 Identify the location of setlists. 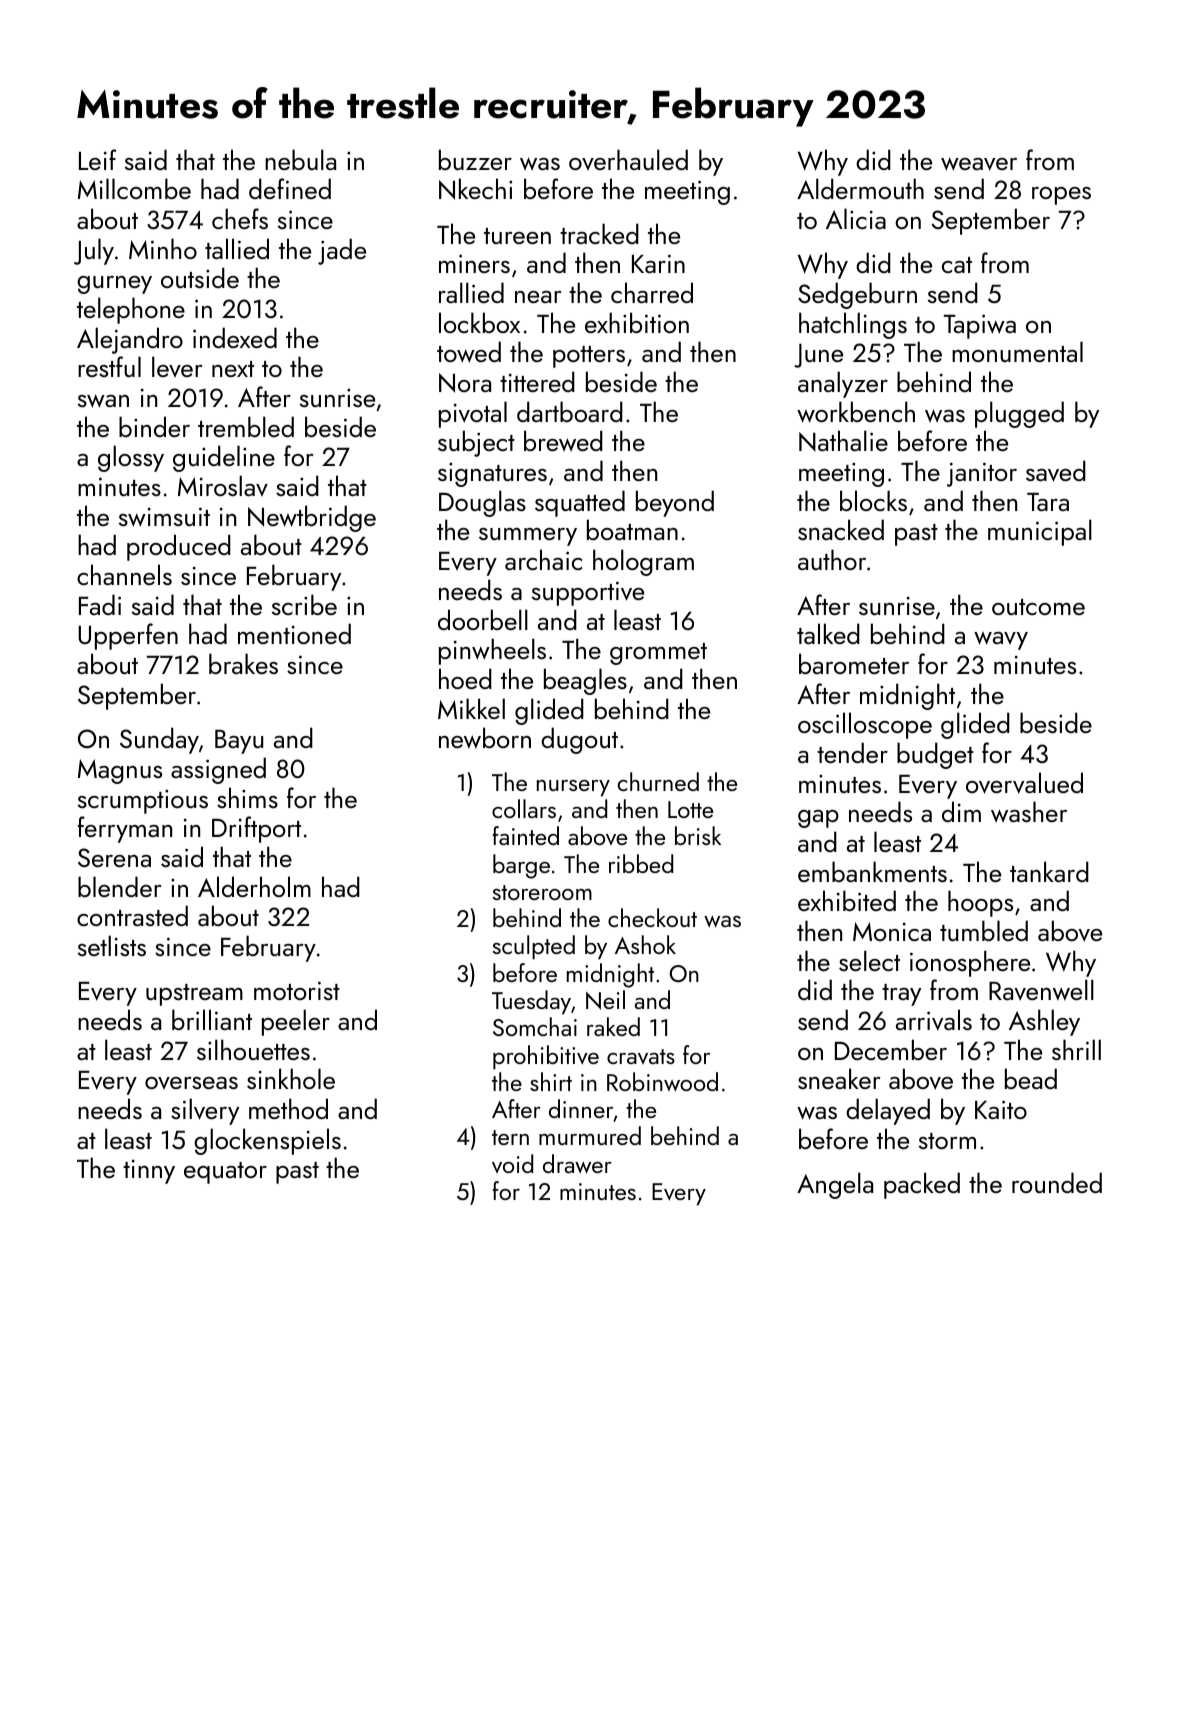
(112, 945).
